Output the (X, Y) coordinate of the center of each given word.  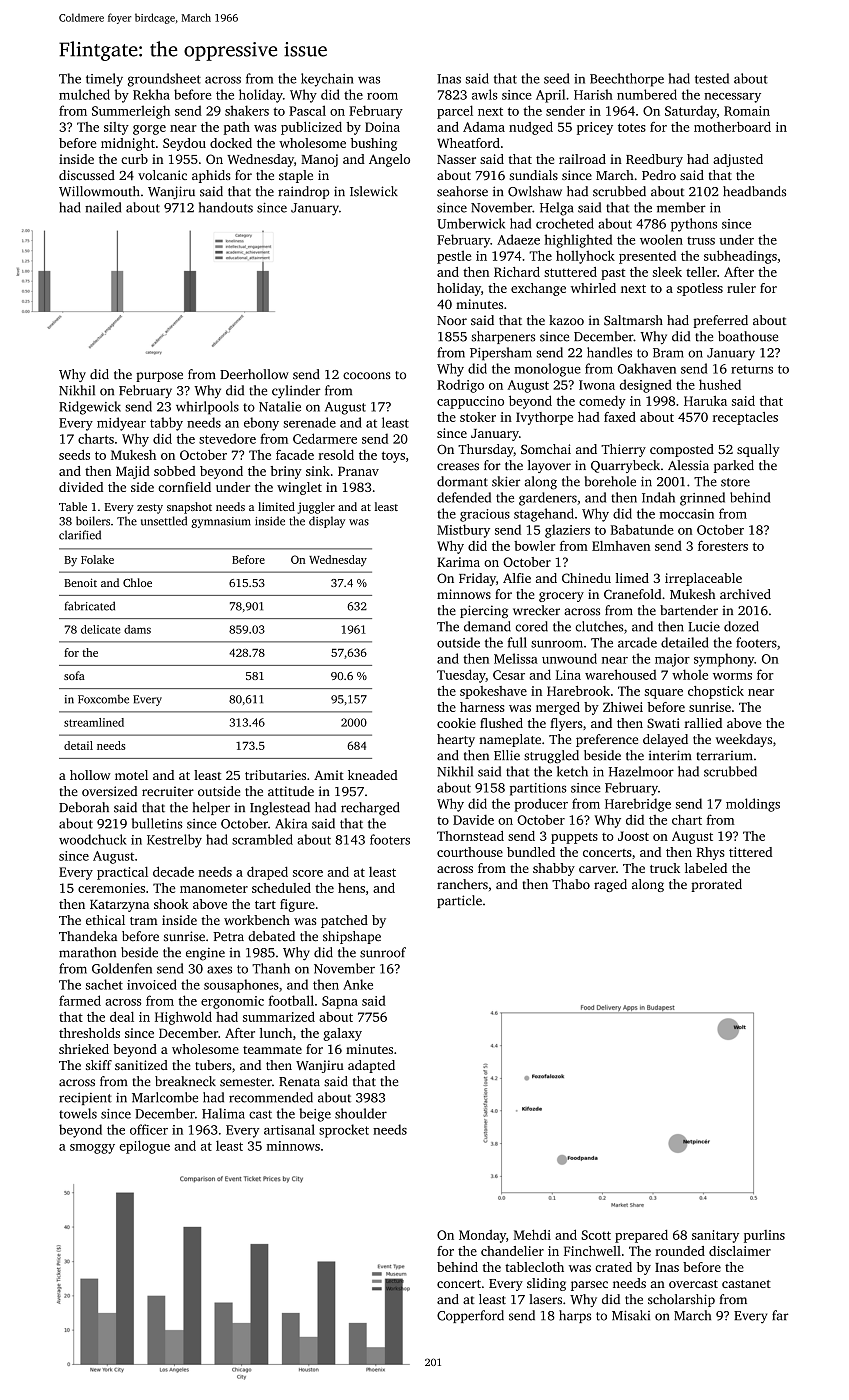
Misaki (631, 1315)
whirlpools (207, 408)
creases (458, 467)
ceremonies (111, 888)
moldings (753, 805)
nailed (103, 207)
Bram (668, 353)
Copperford (470, 1316)
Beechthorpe (627, 80)
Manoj (319, 160)
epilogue (144, 1147)
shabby (554, 869)
